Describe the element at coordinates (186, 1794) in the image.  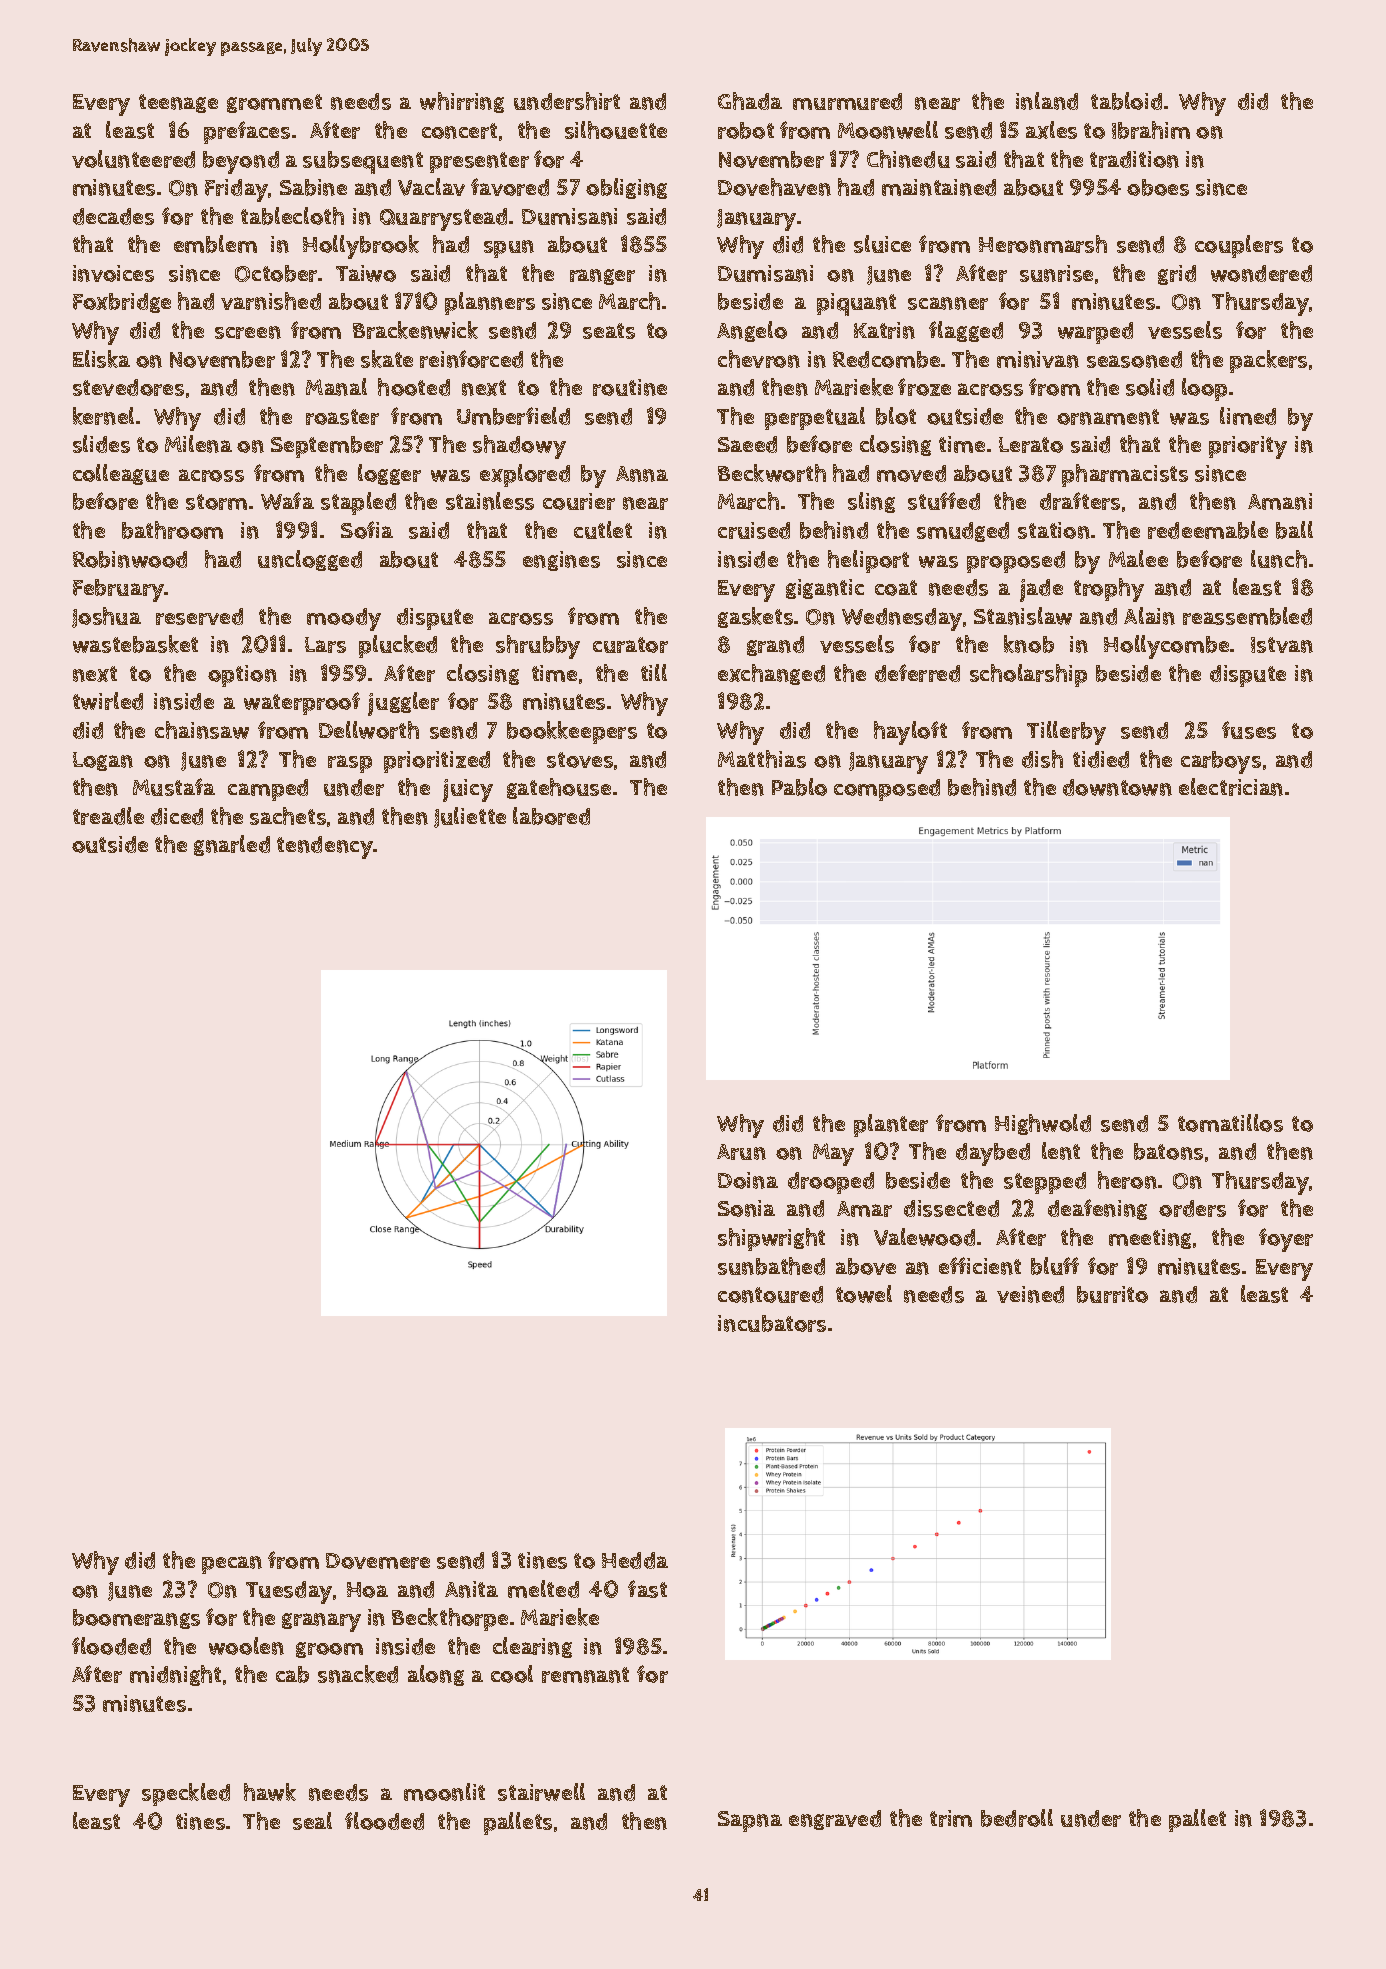
I see `speckled` at that location.
